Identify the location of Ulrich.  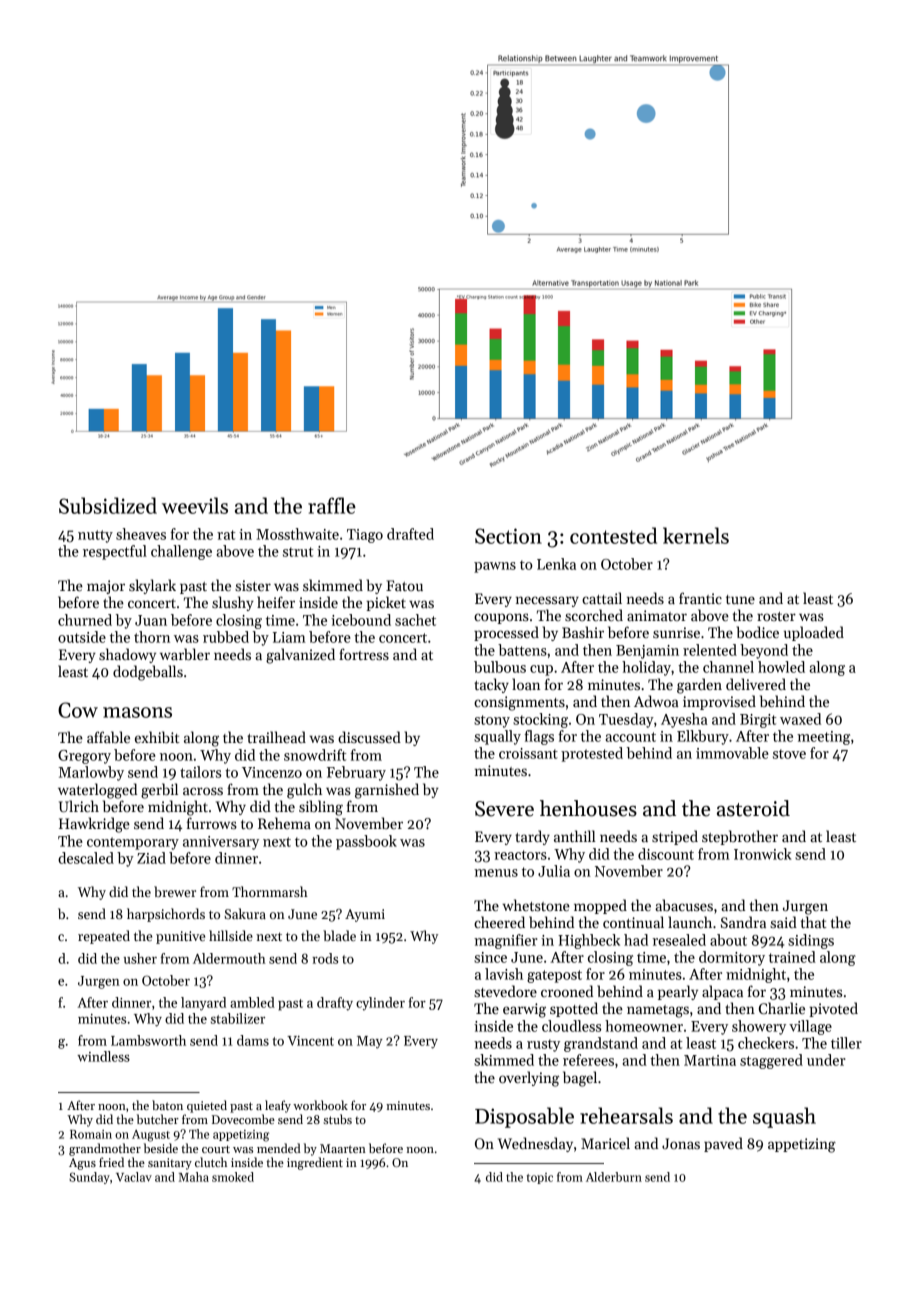
(79, 806).
